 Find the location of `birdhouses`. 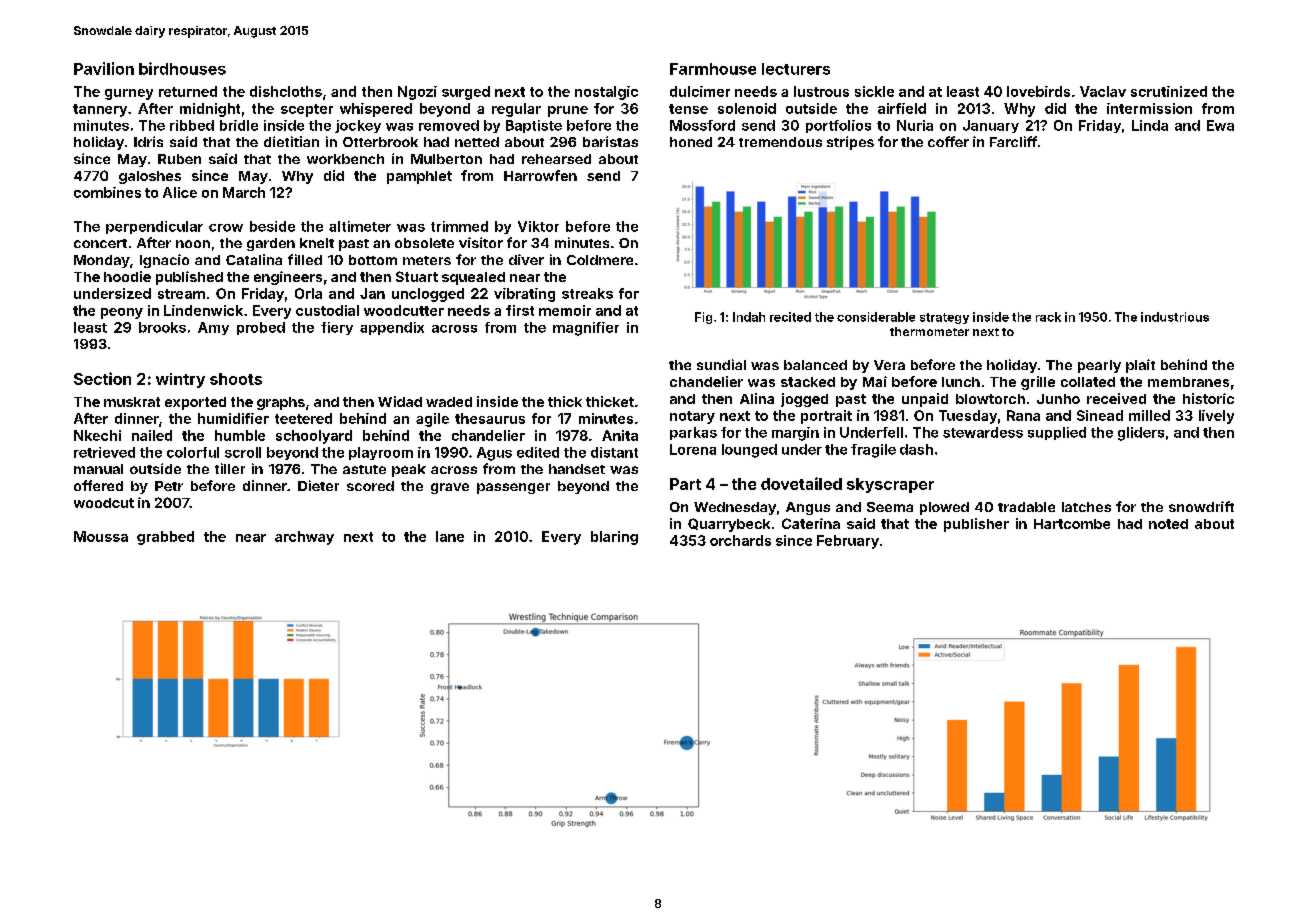

birdhouses is located at coordinates (182, 68).
